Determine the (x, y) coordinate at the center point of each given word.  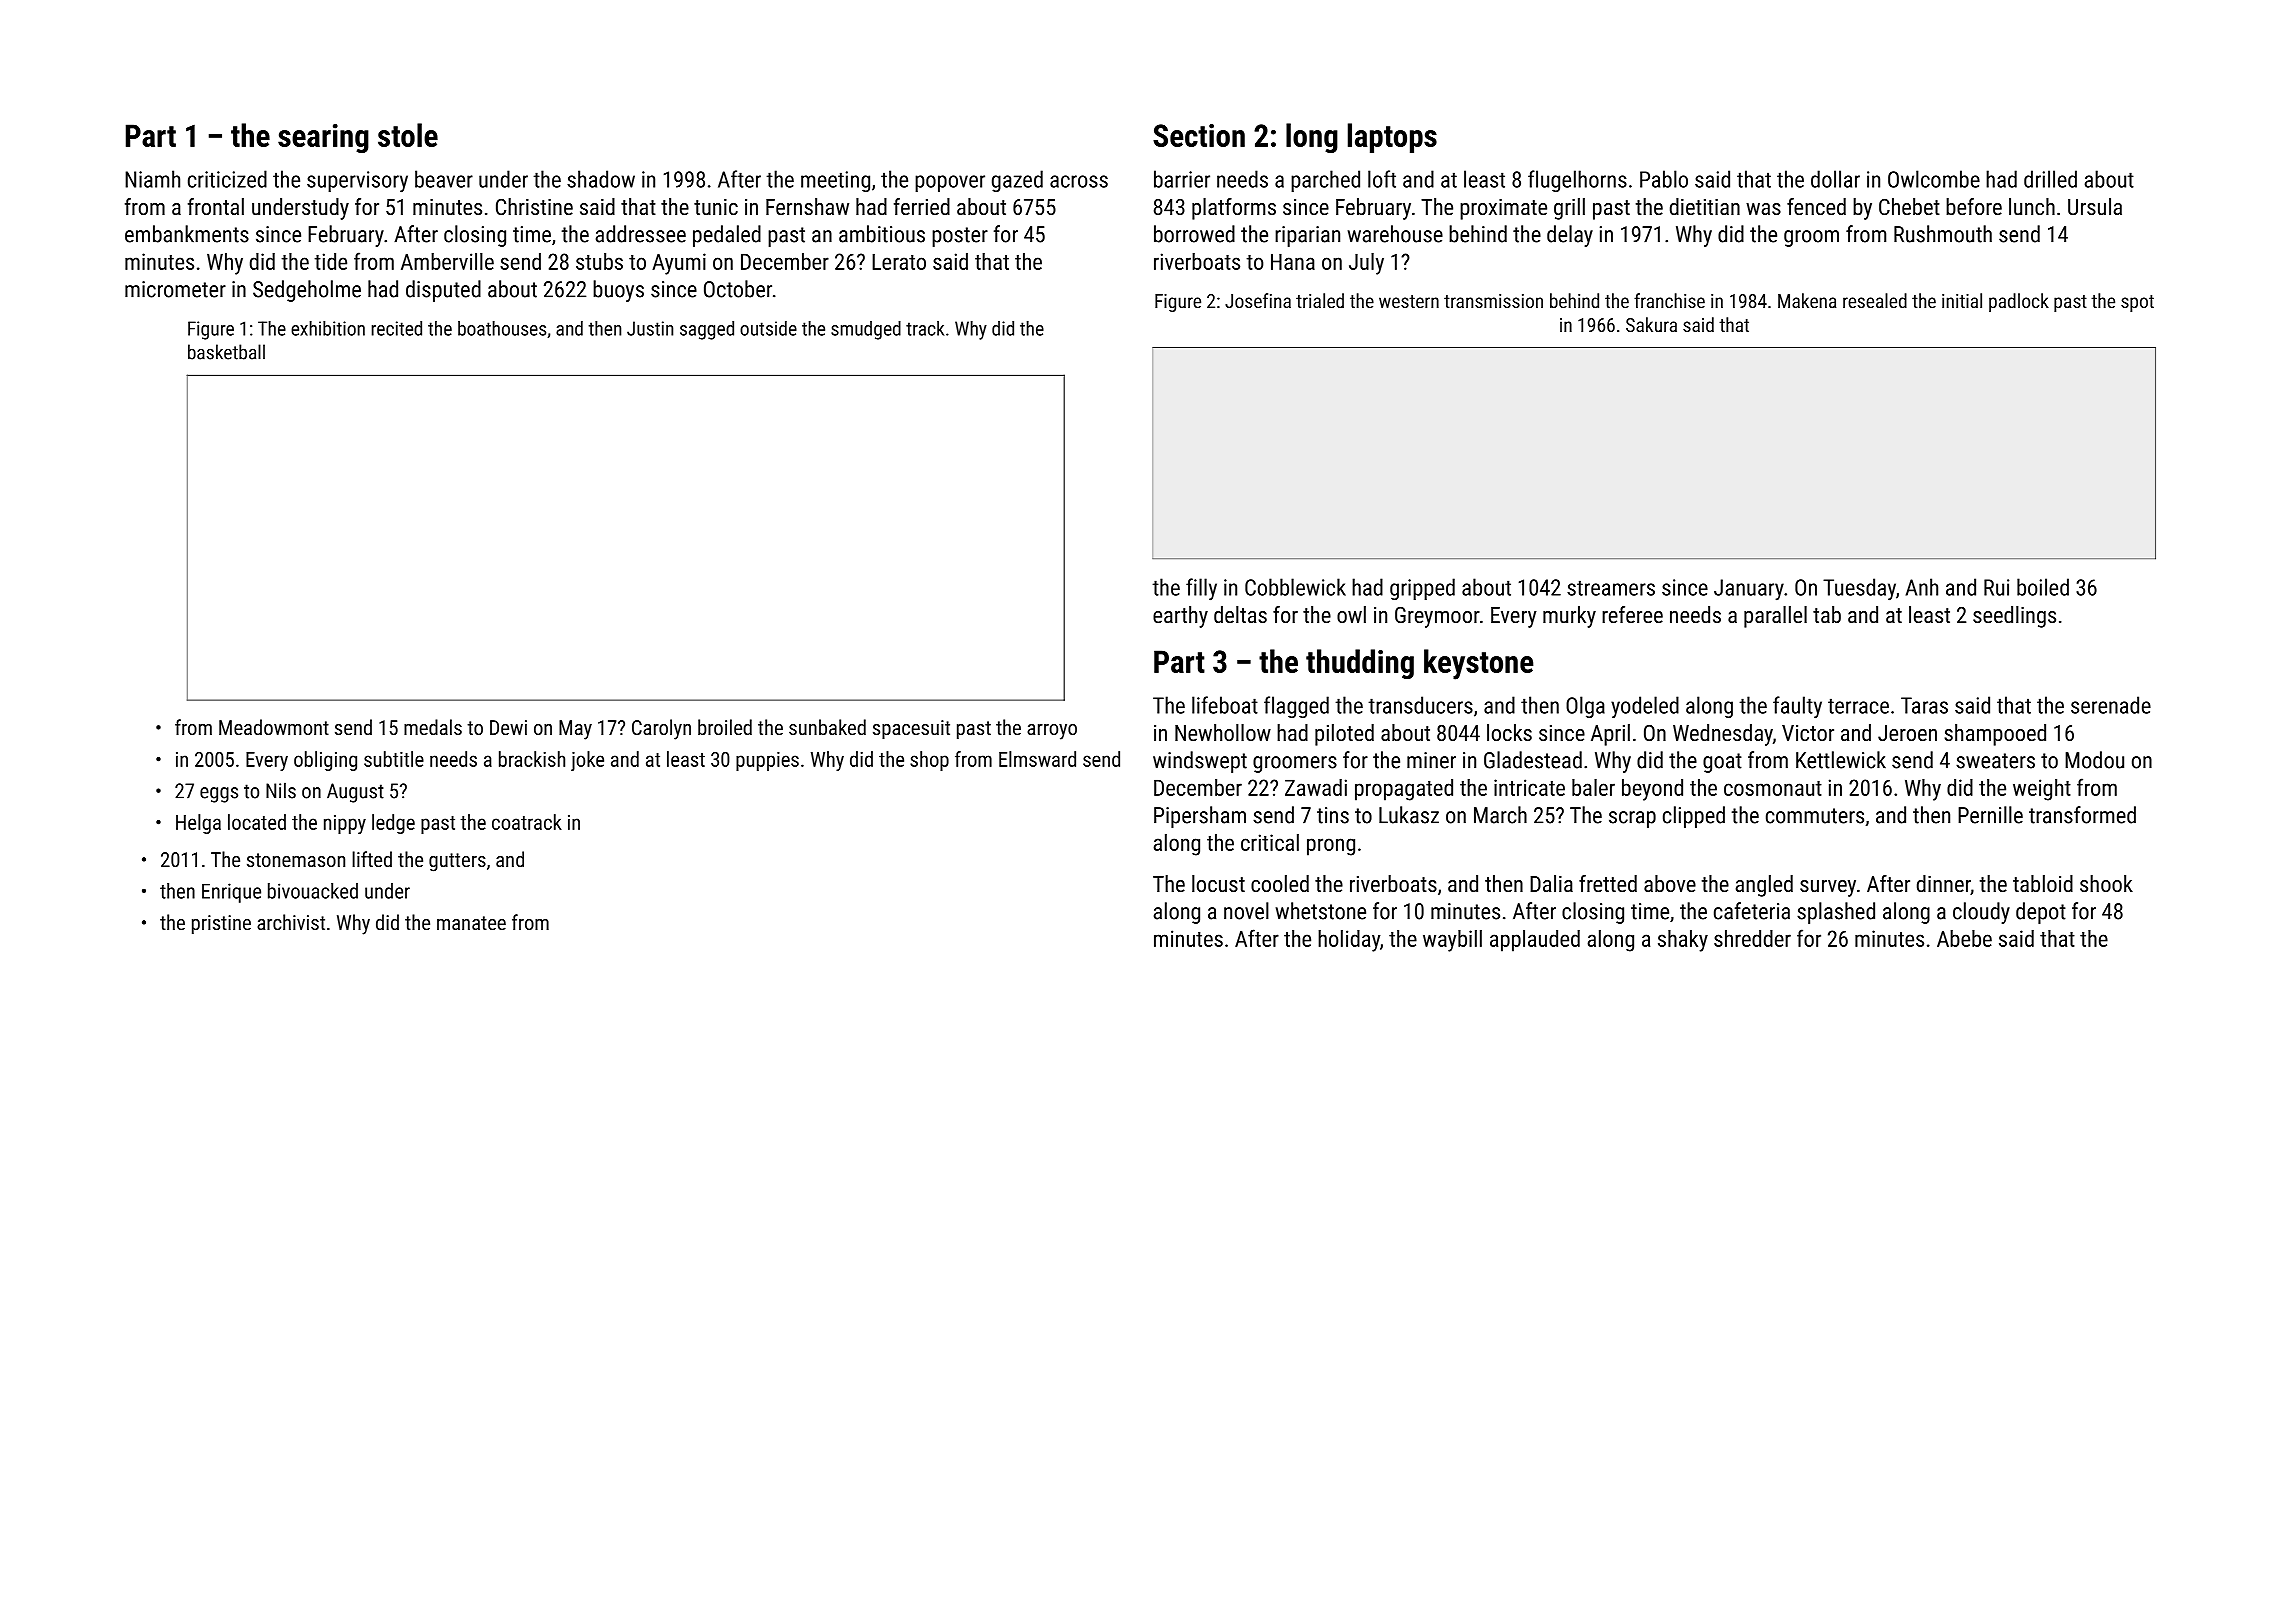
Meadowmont (274, 727)
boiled (2043, 587)
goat (1722, 763)
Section (1199, 135)
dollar (1835, 179)
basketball (226, 352)
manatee (471, 923)
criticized (227, 179)
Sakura (1651, 324)
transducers (1420, 705)
